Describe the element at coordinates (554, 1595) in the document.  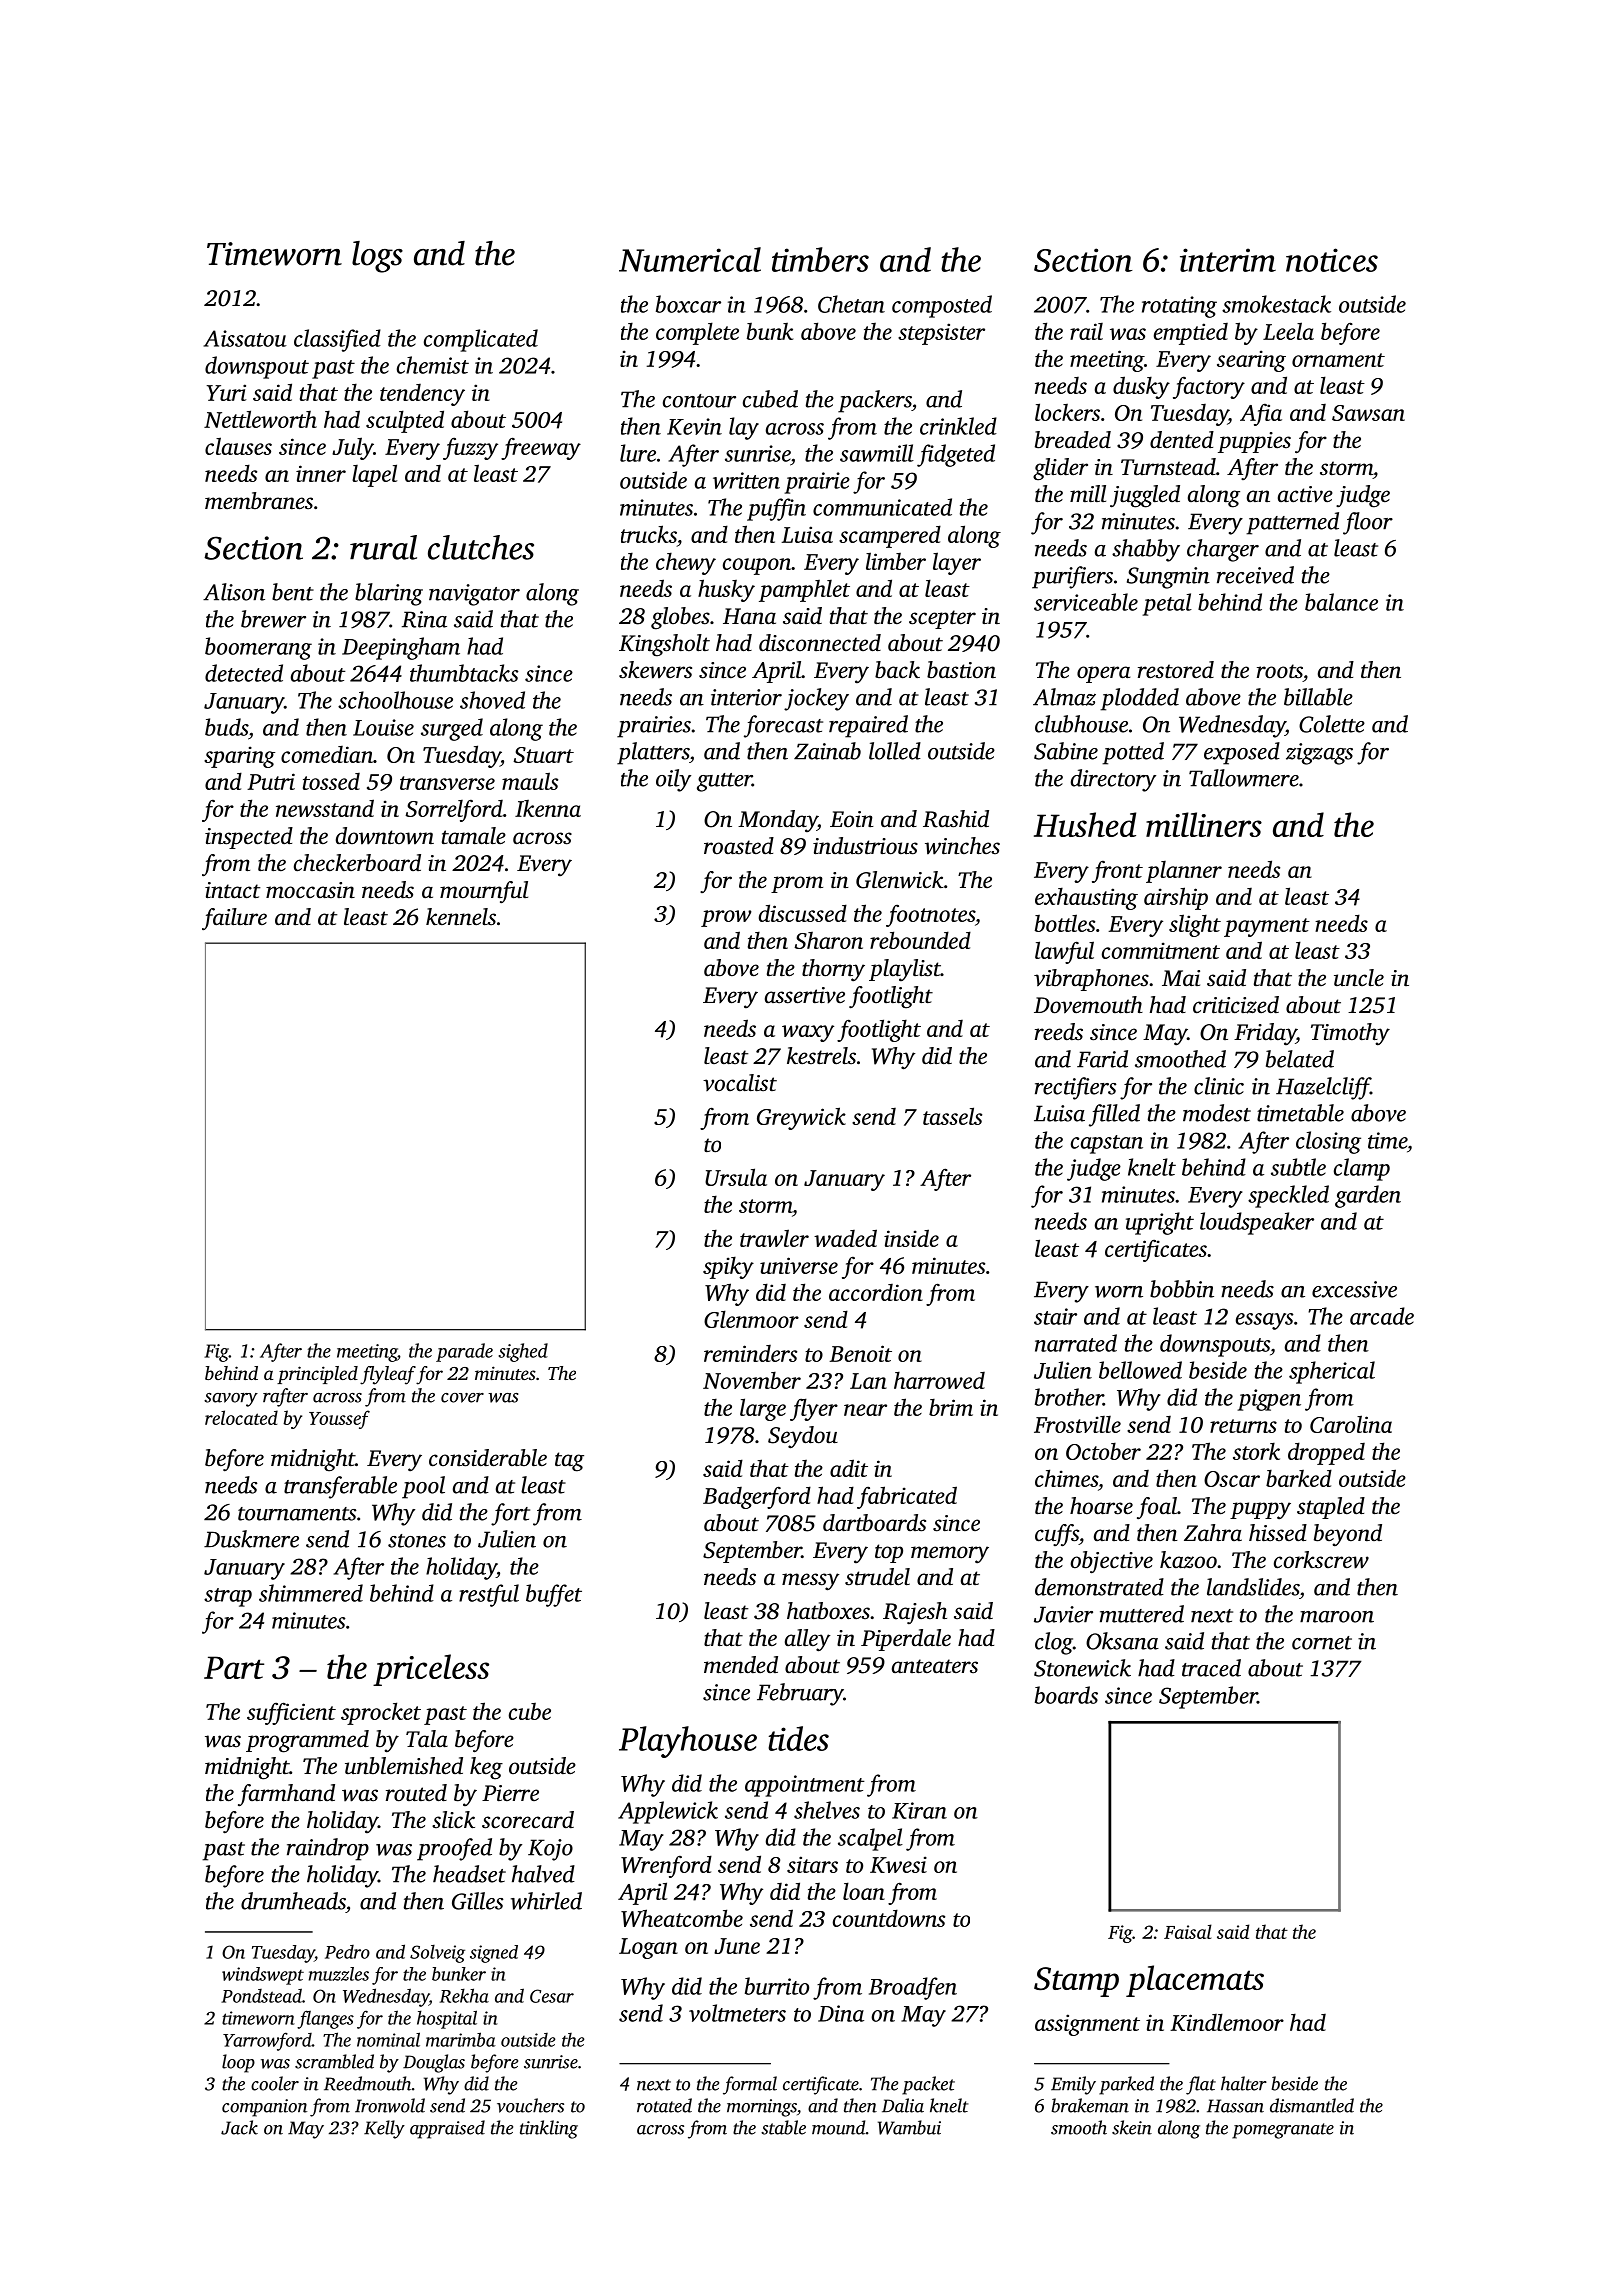
I see `buffet` at that location.
